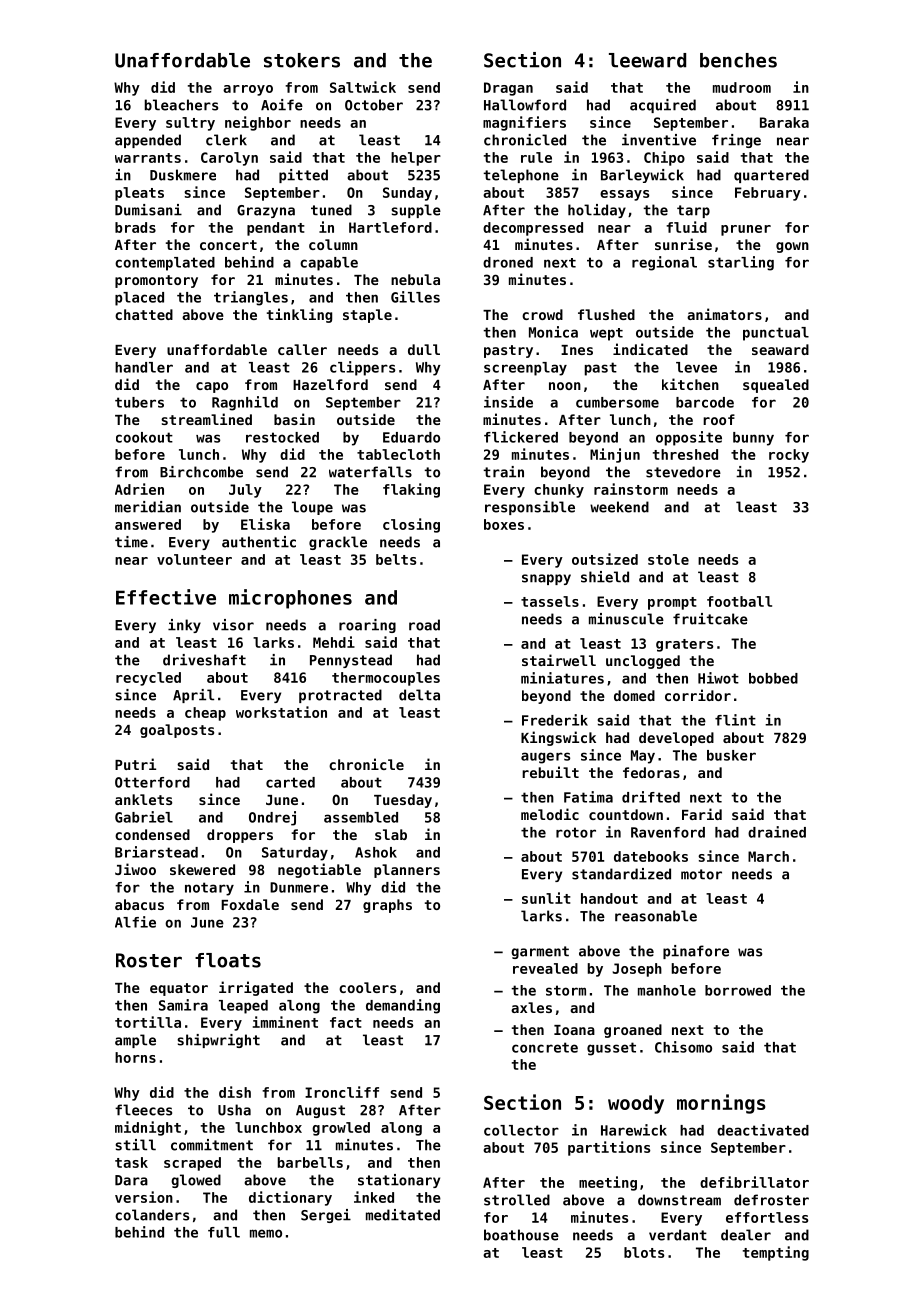 Image resolution: width=924 pixels, height=1308 pixels. I want to click on quartered, so click(771, 176).
